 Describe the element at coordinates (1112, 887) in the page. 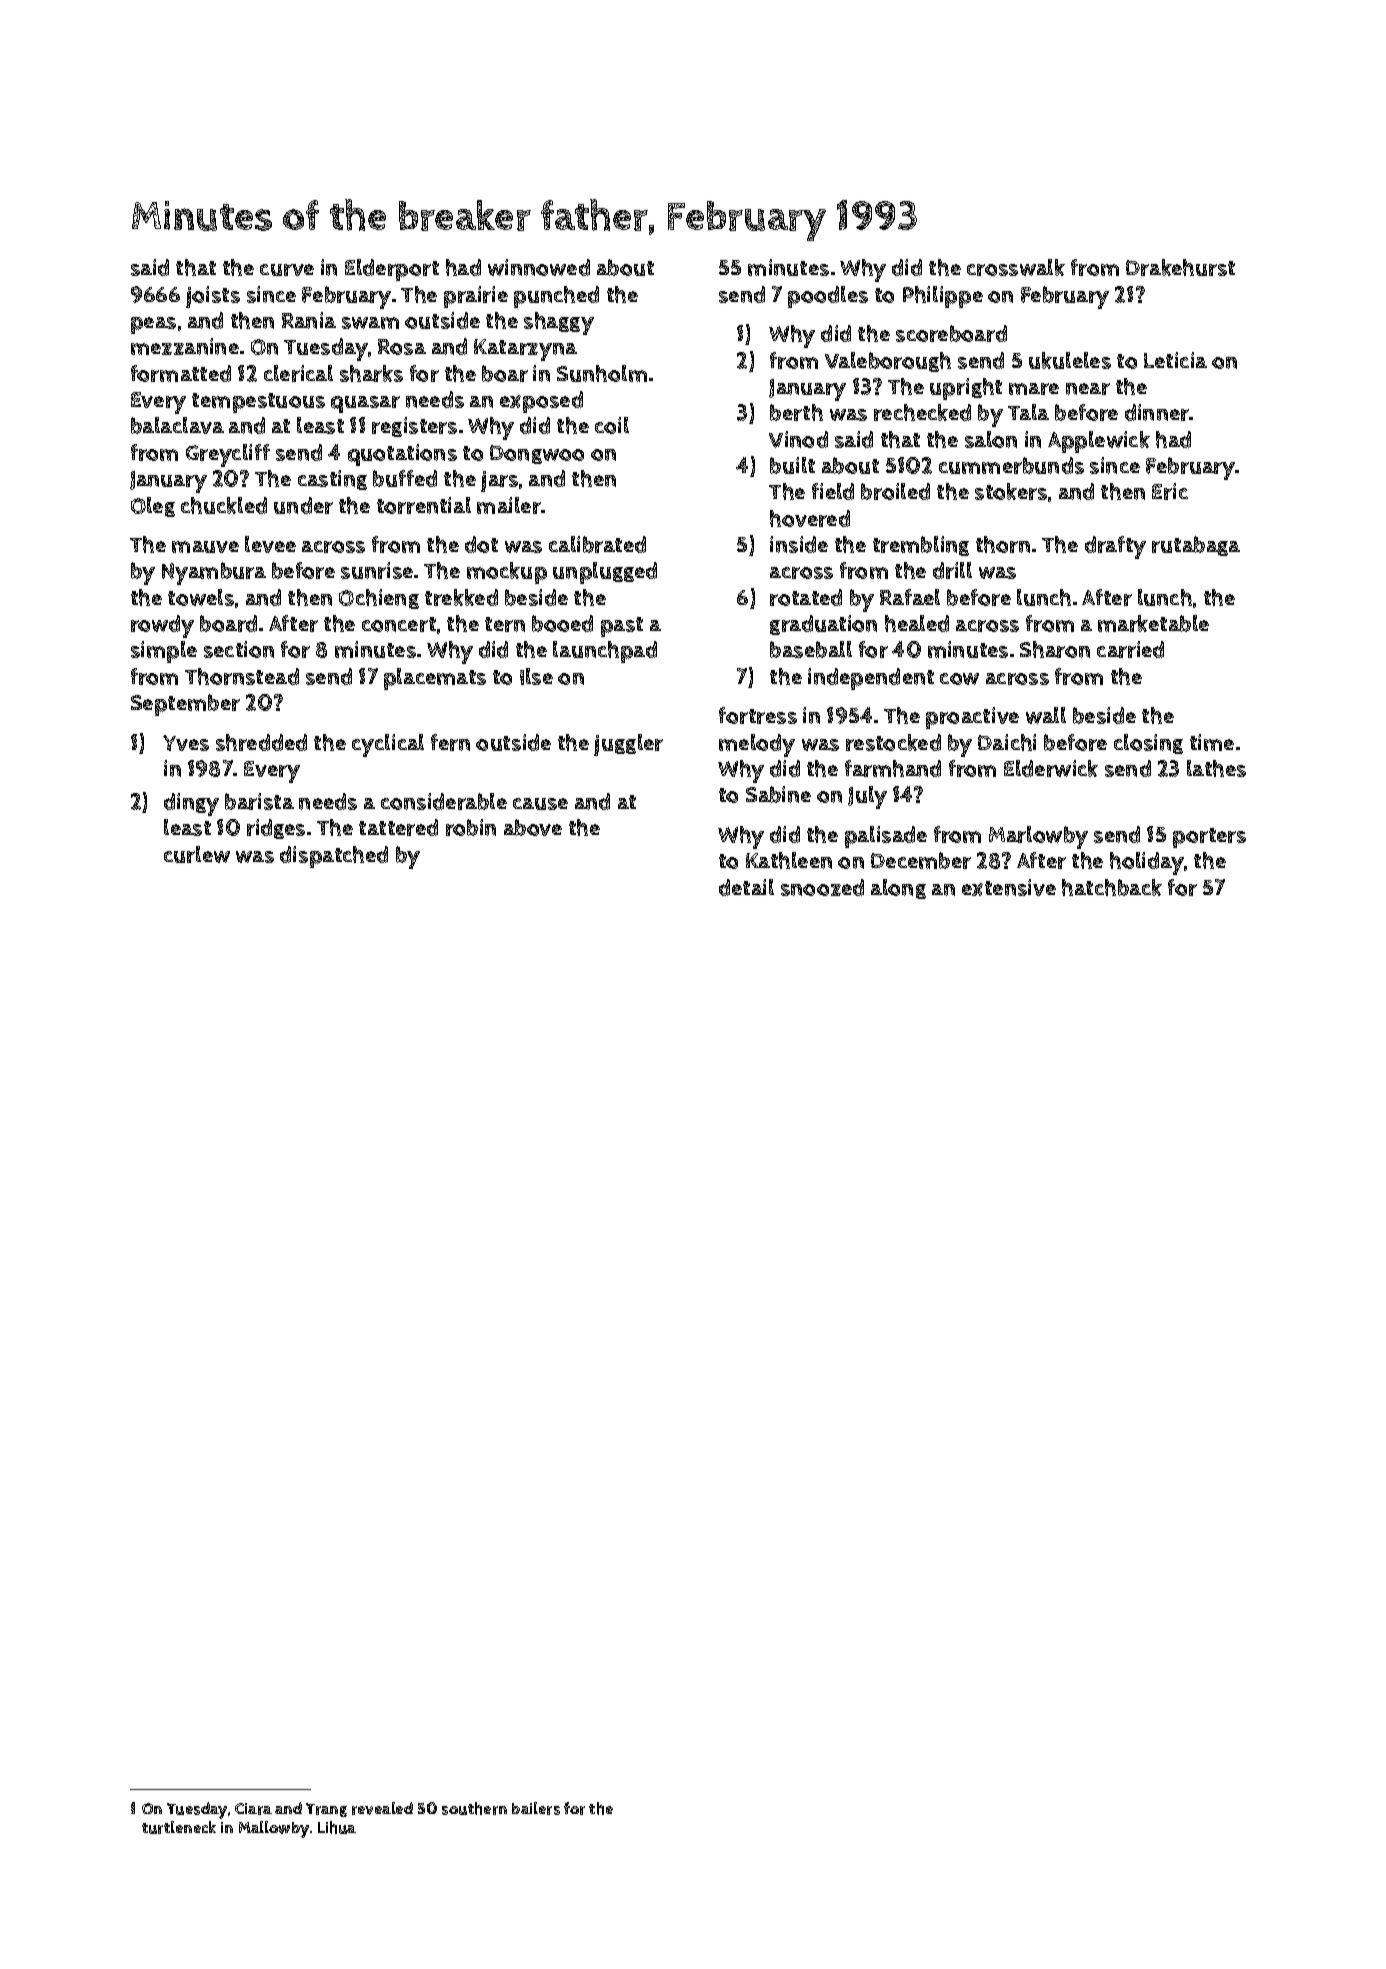

I see `hatchback` at that location.
